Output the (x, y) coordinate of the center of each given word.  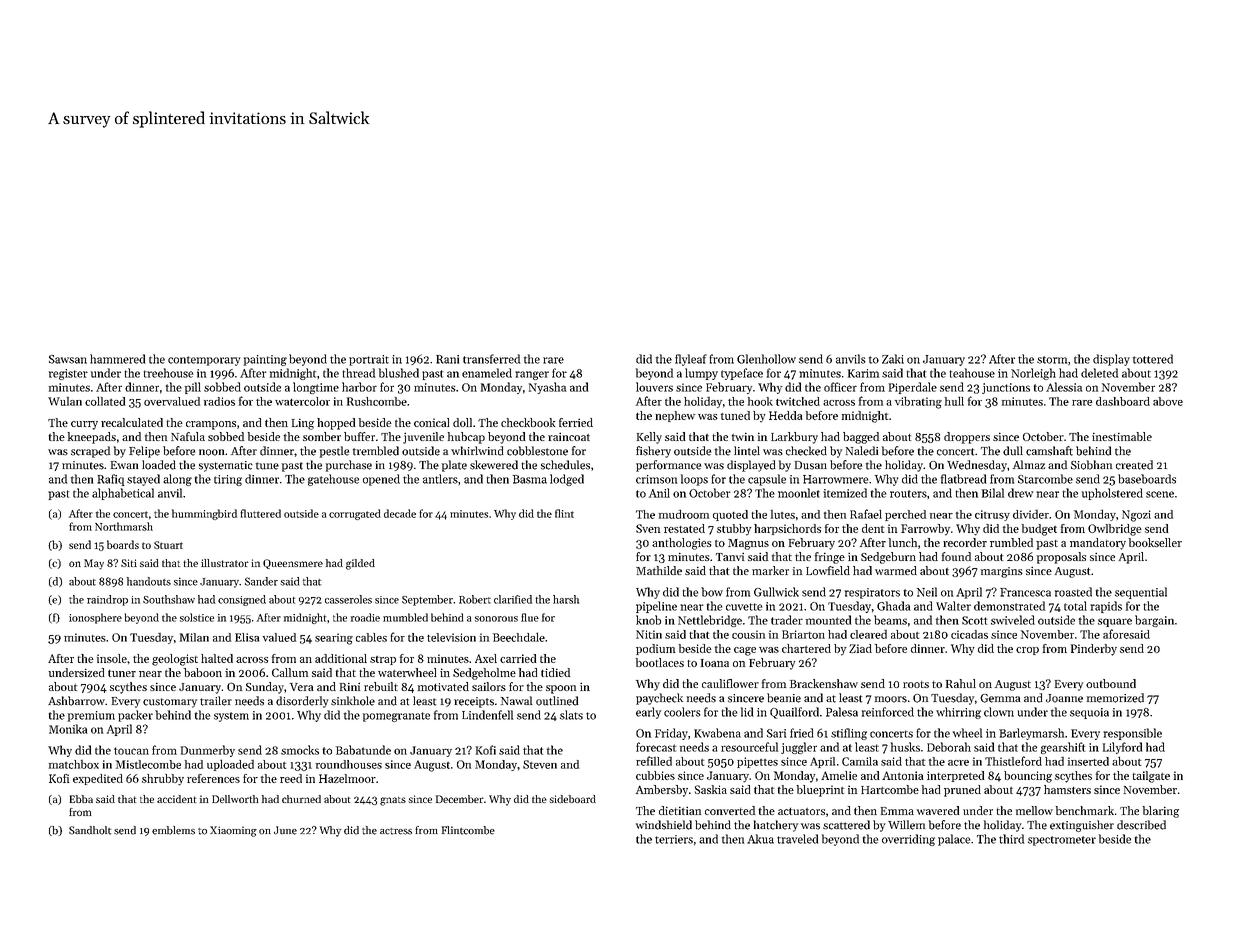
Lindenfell (487, 715)
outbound (1111, 683)
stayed (143, 480)
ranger (532, 375)
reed (291, 778)
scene (1160, 494)
